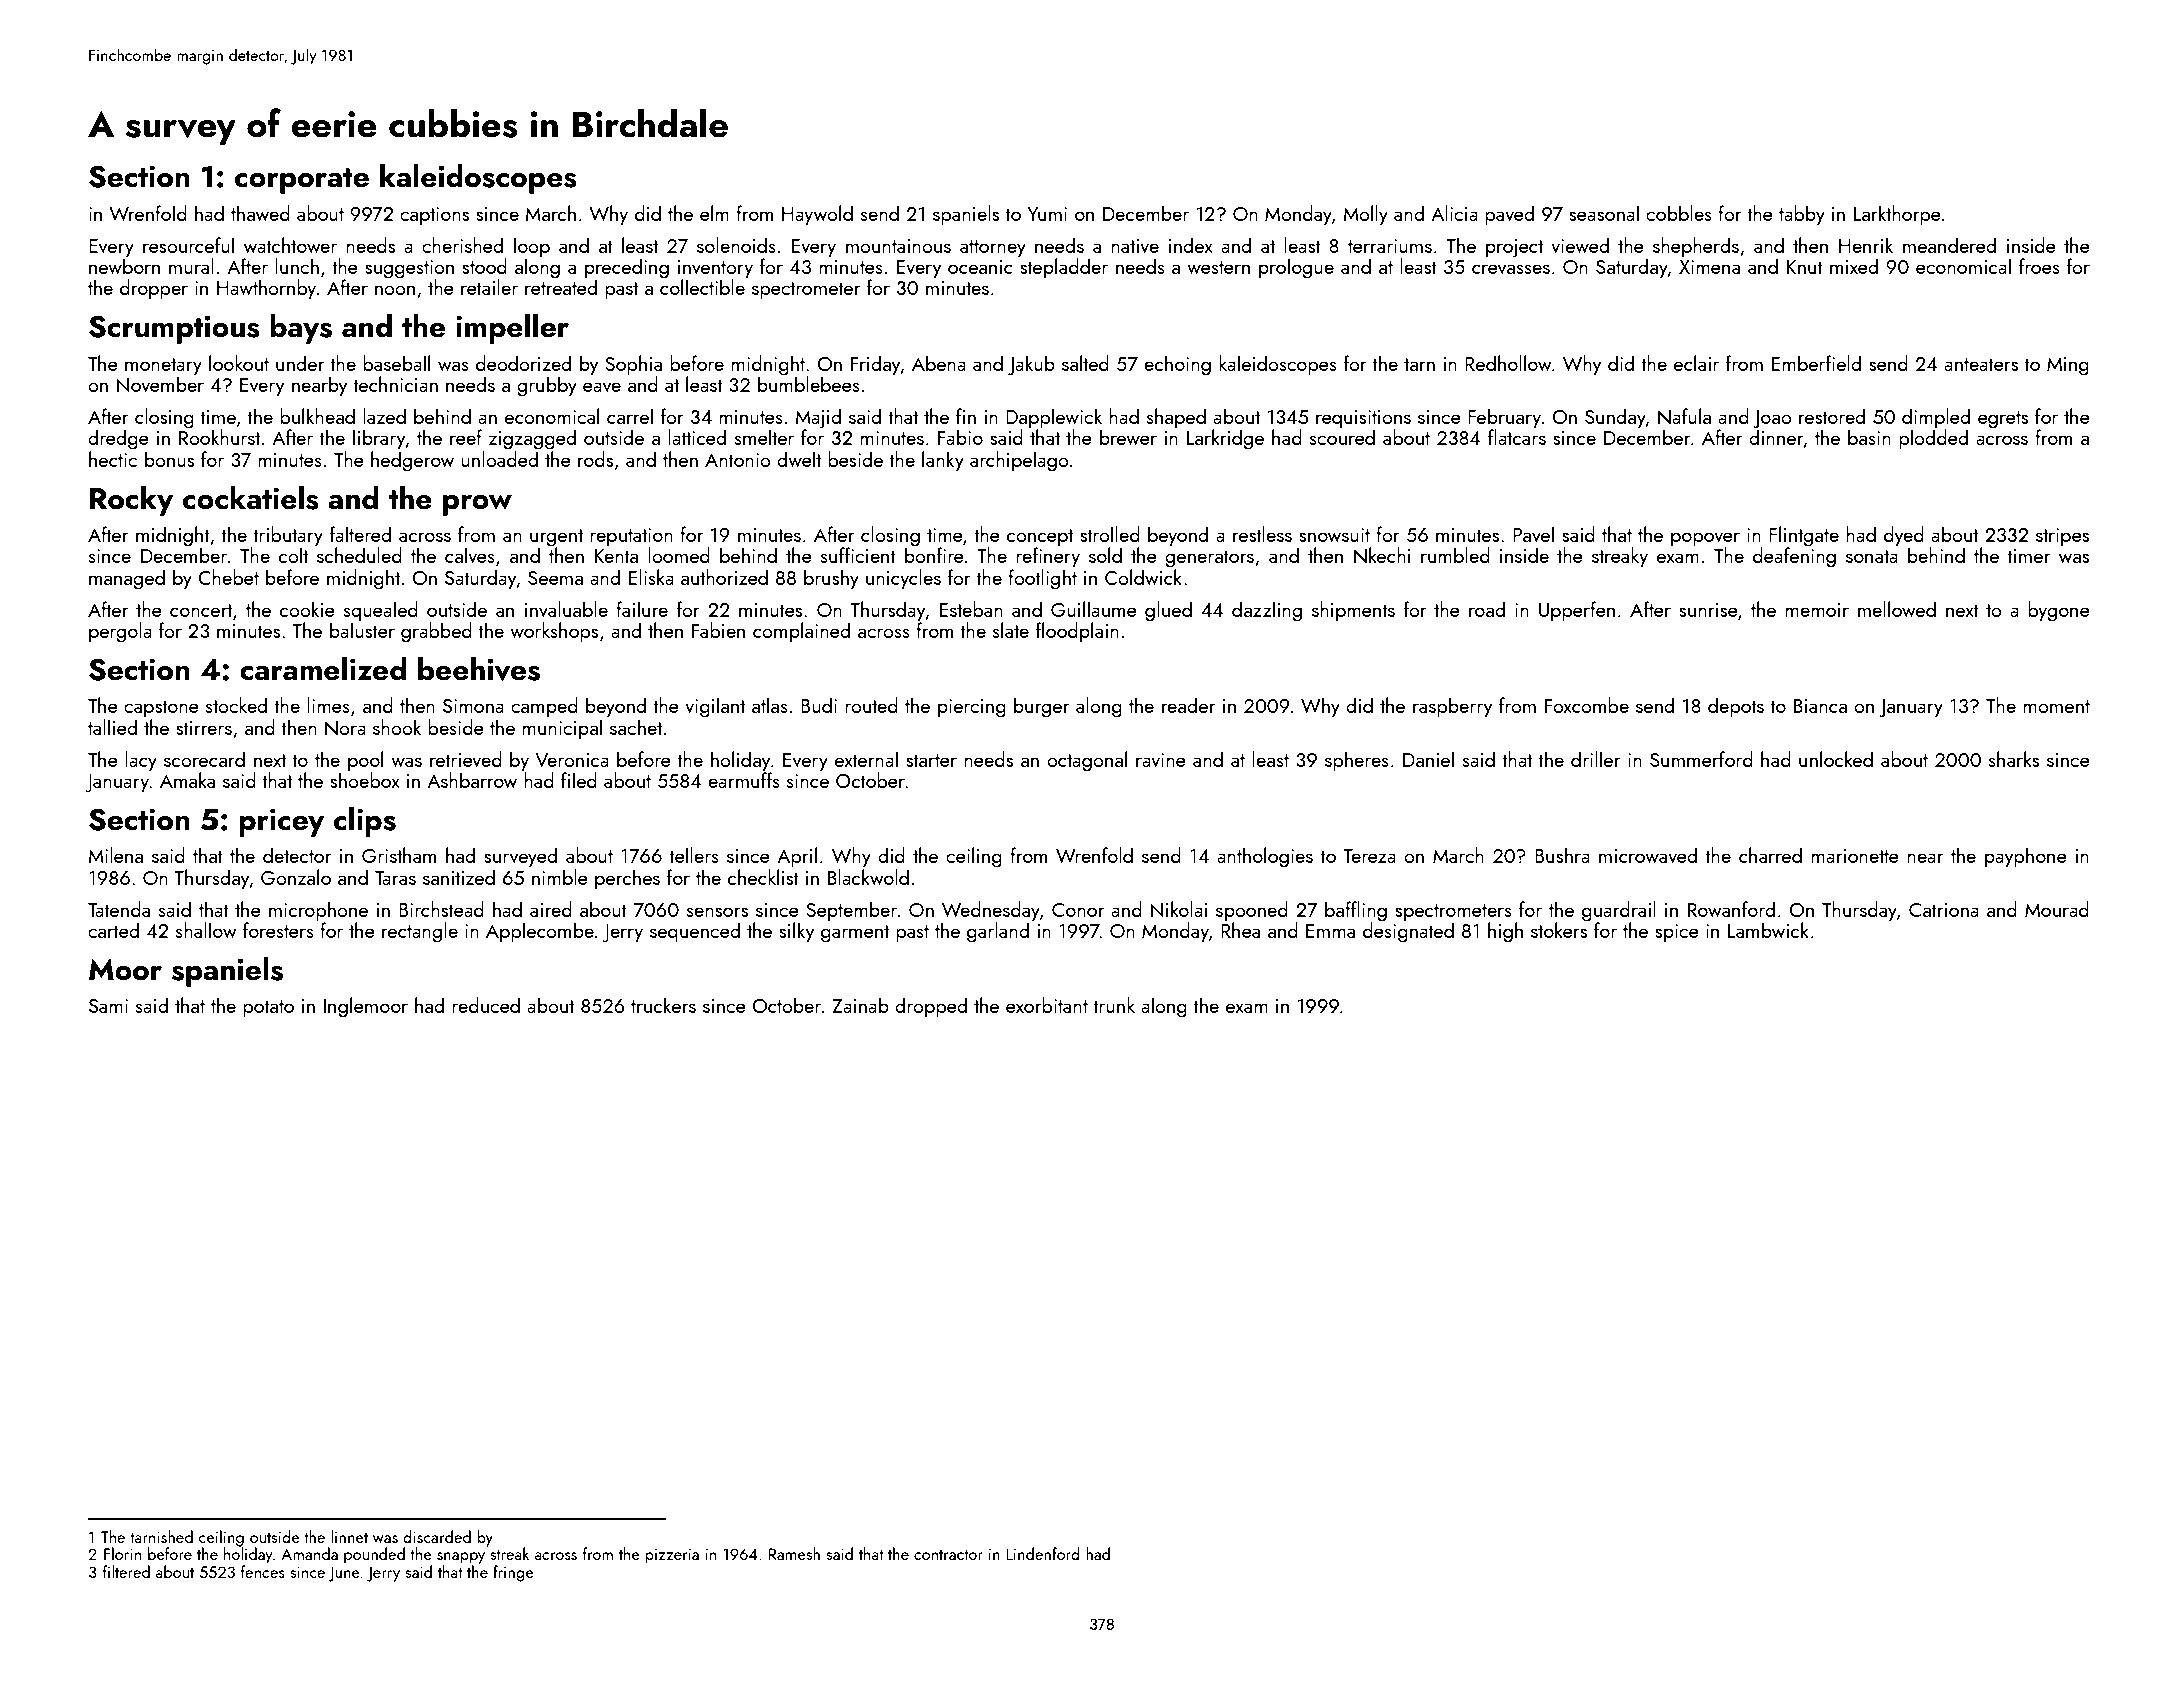 This document has width=2178, height=1683. Describe the element at coordinates (1043, 1553) in the document. I see `Lindenford` at that location.
